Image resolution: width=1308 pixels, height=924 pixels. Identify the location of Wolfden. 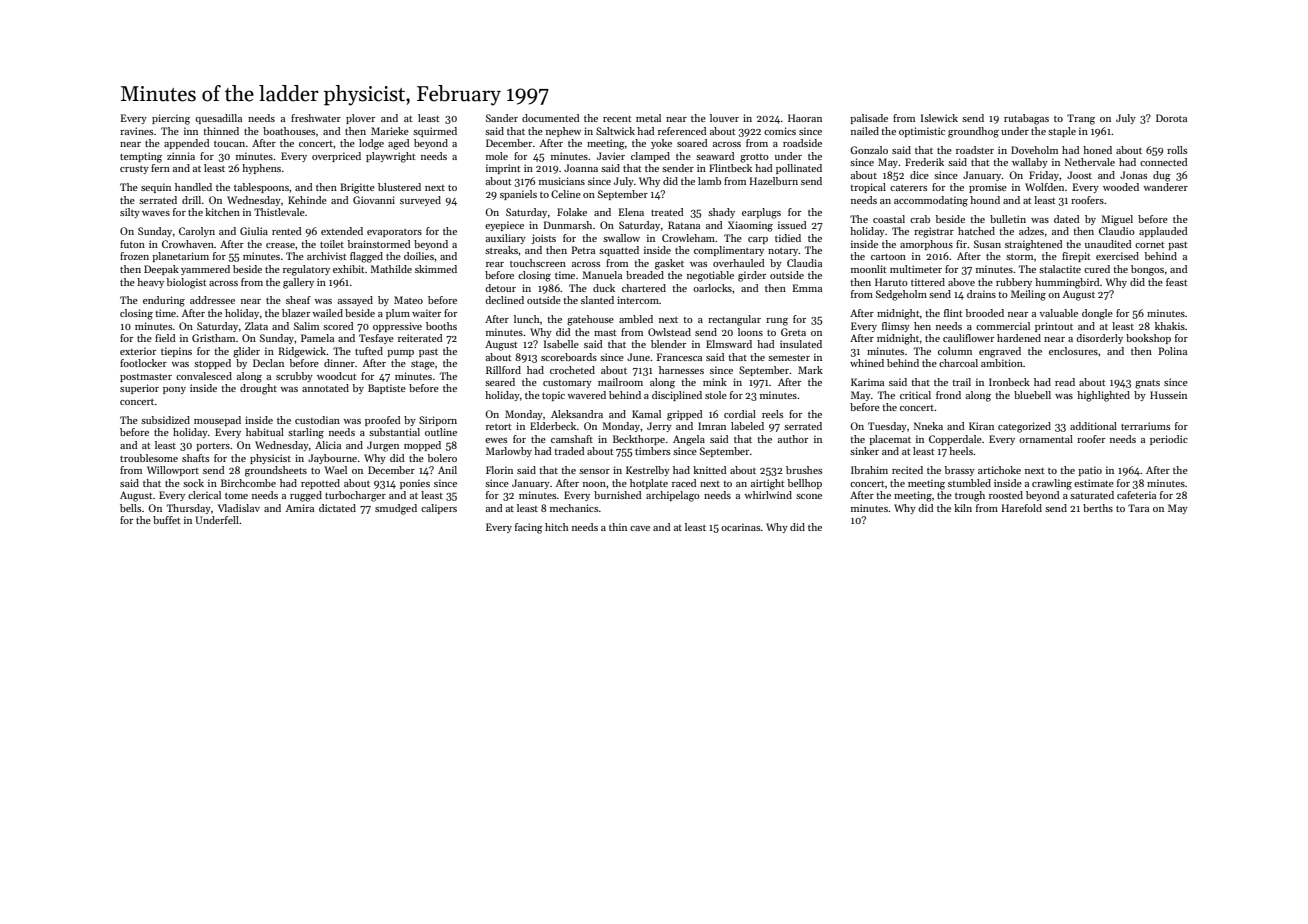
(1044, 187).
